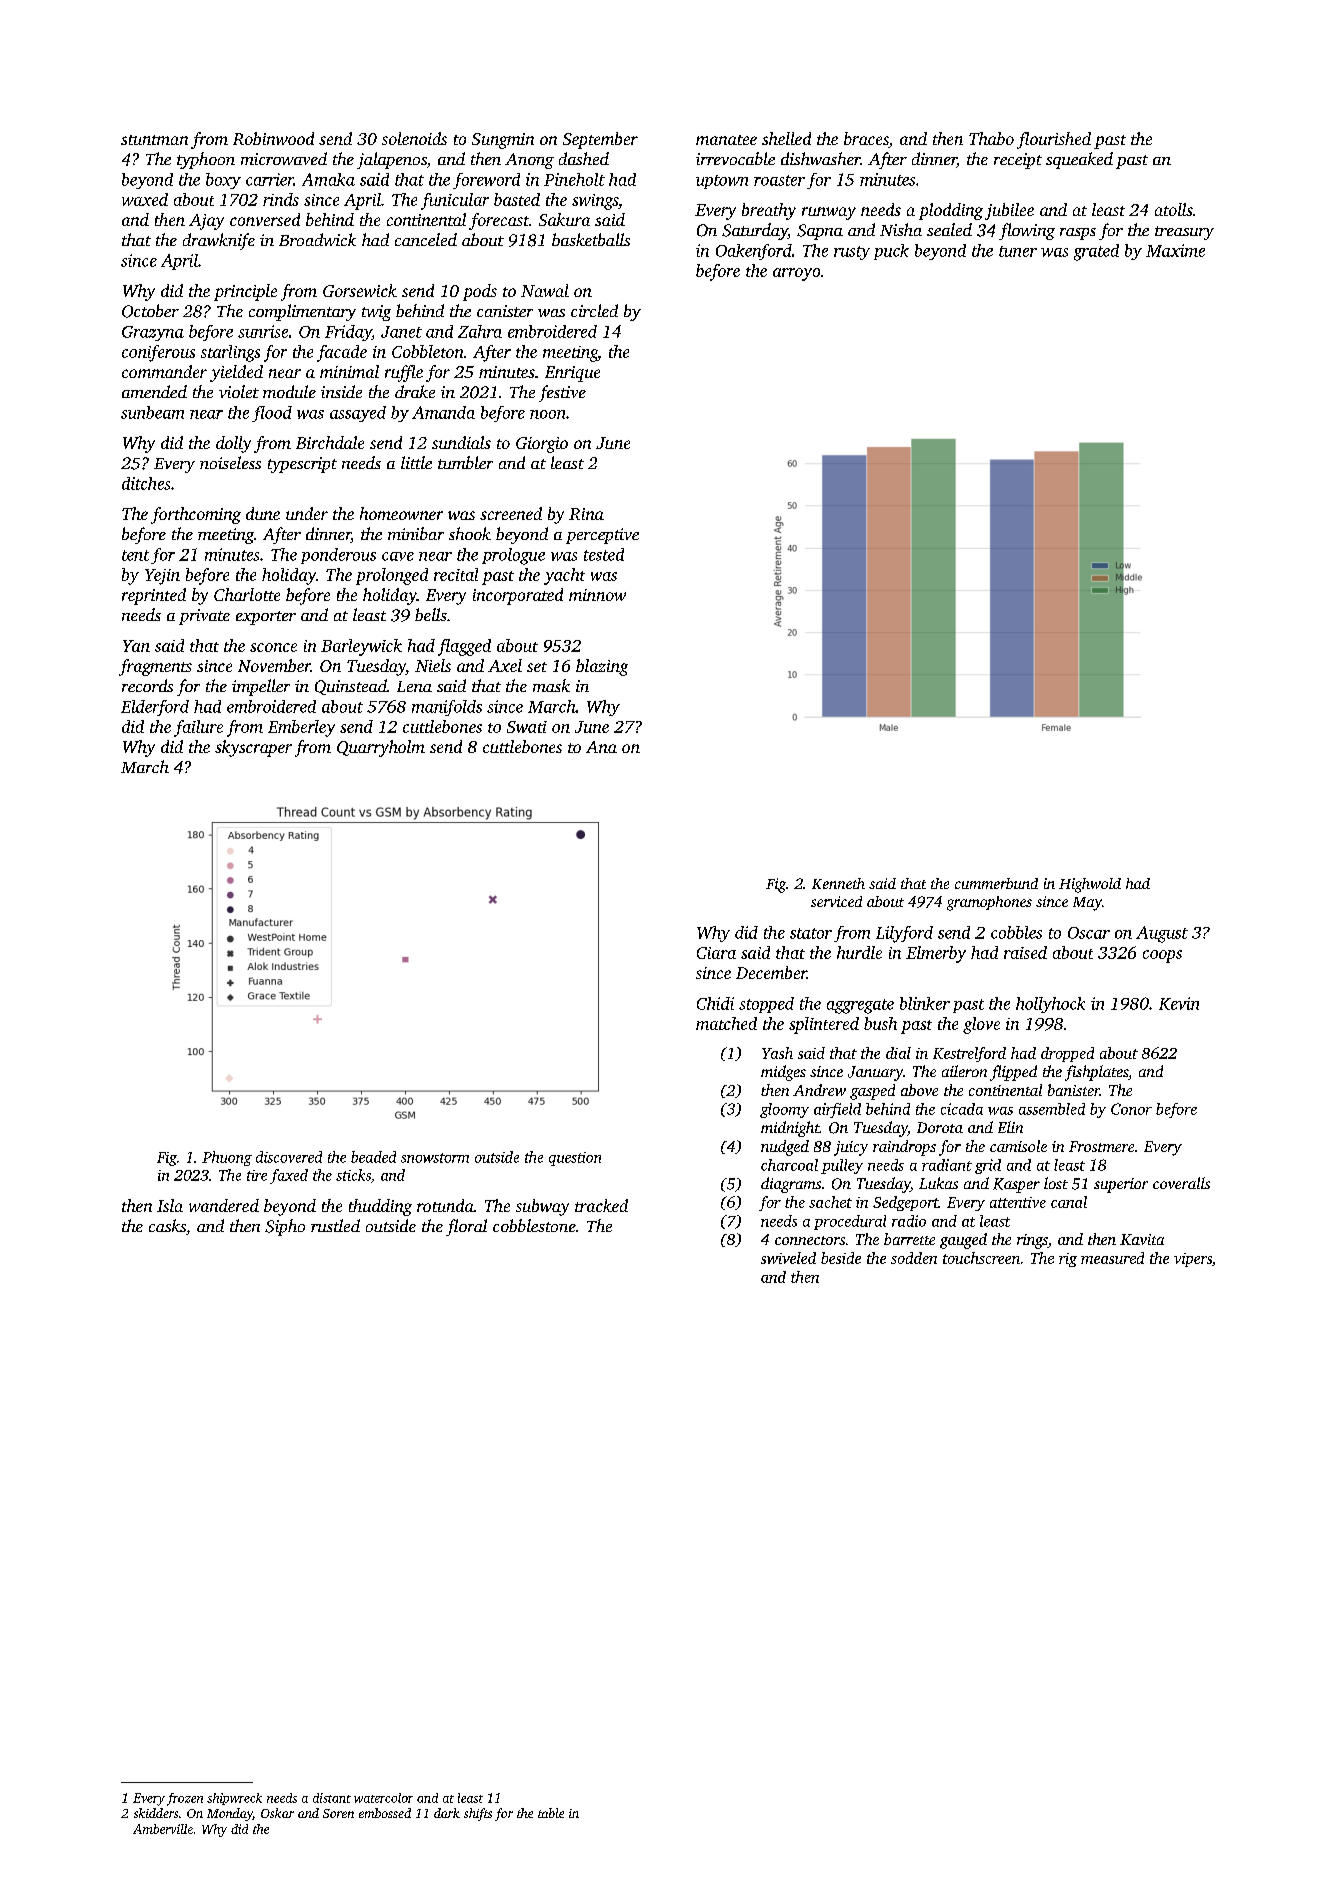  Describe the element at coordinates (1025, 952) in the document. I see `raised` at that location.
